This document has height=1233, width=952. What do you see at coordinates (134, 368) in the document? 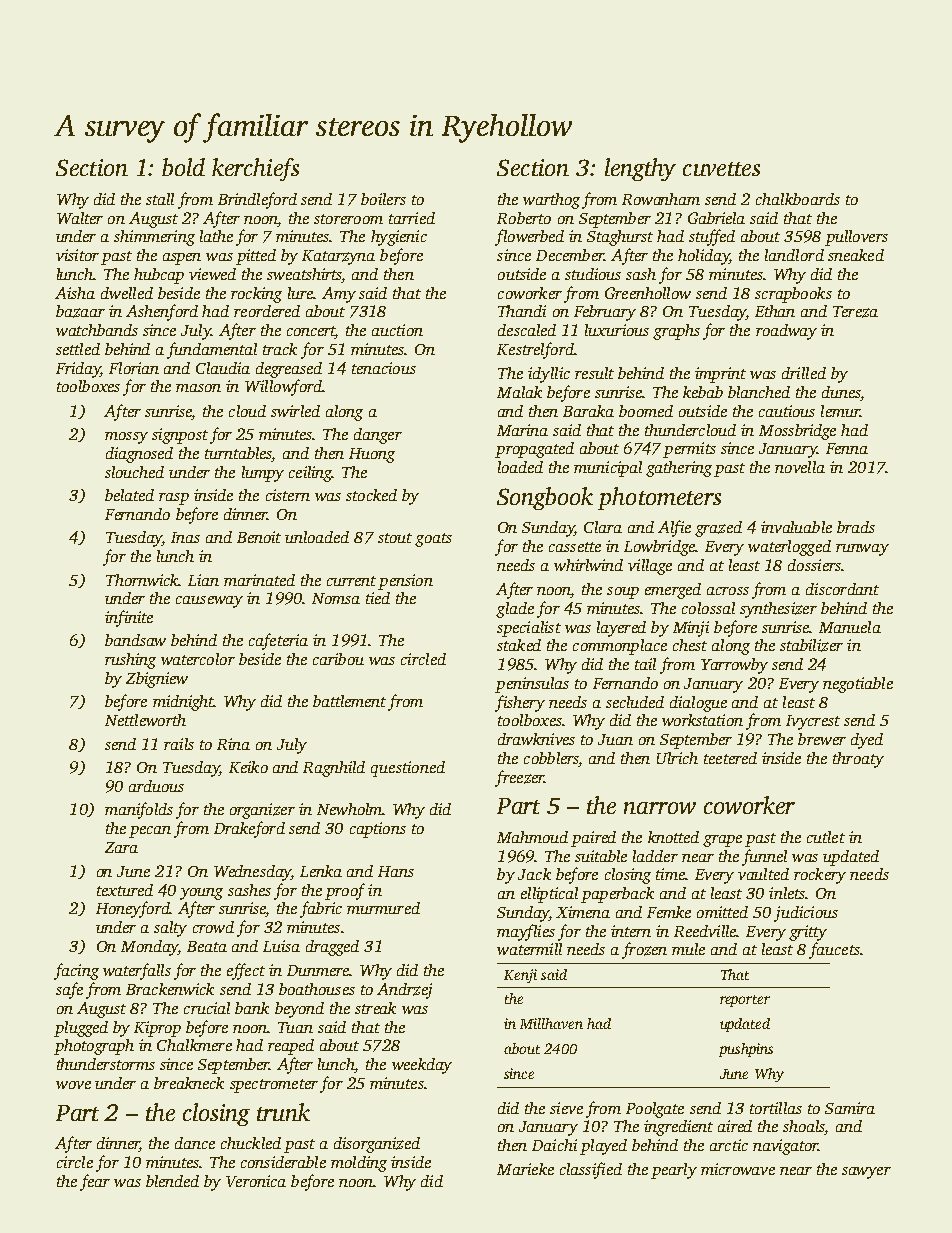
I see `Florian` at bounding box center [134, 368].
